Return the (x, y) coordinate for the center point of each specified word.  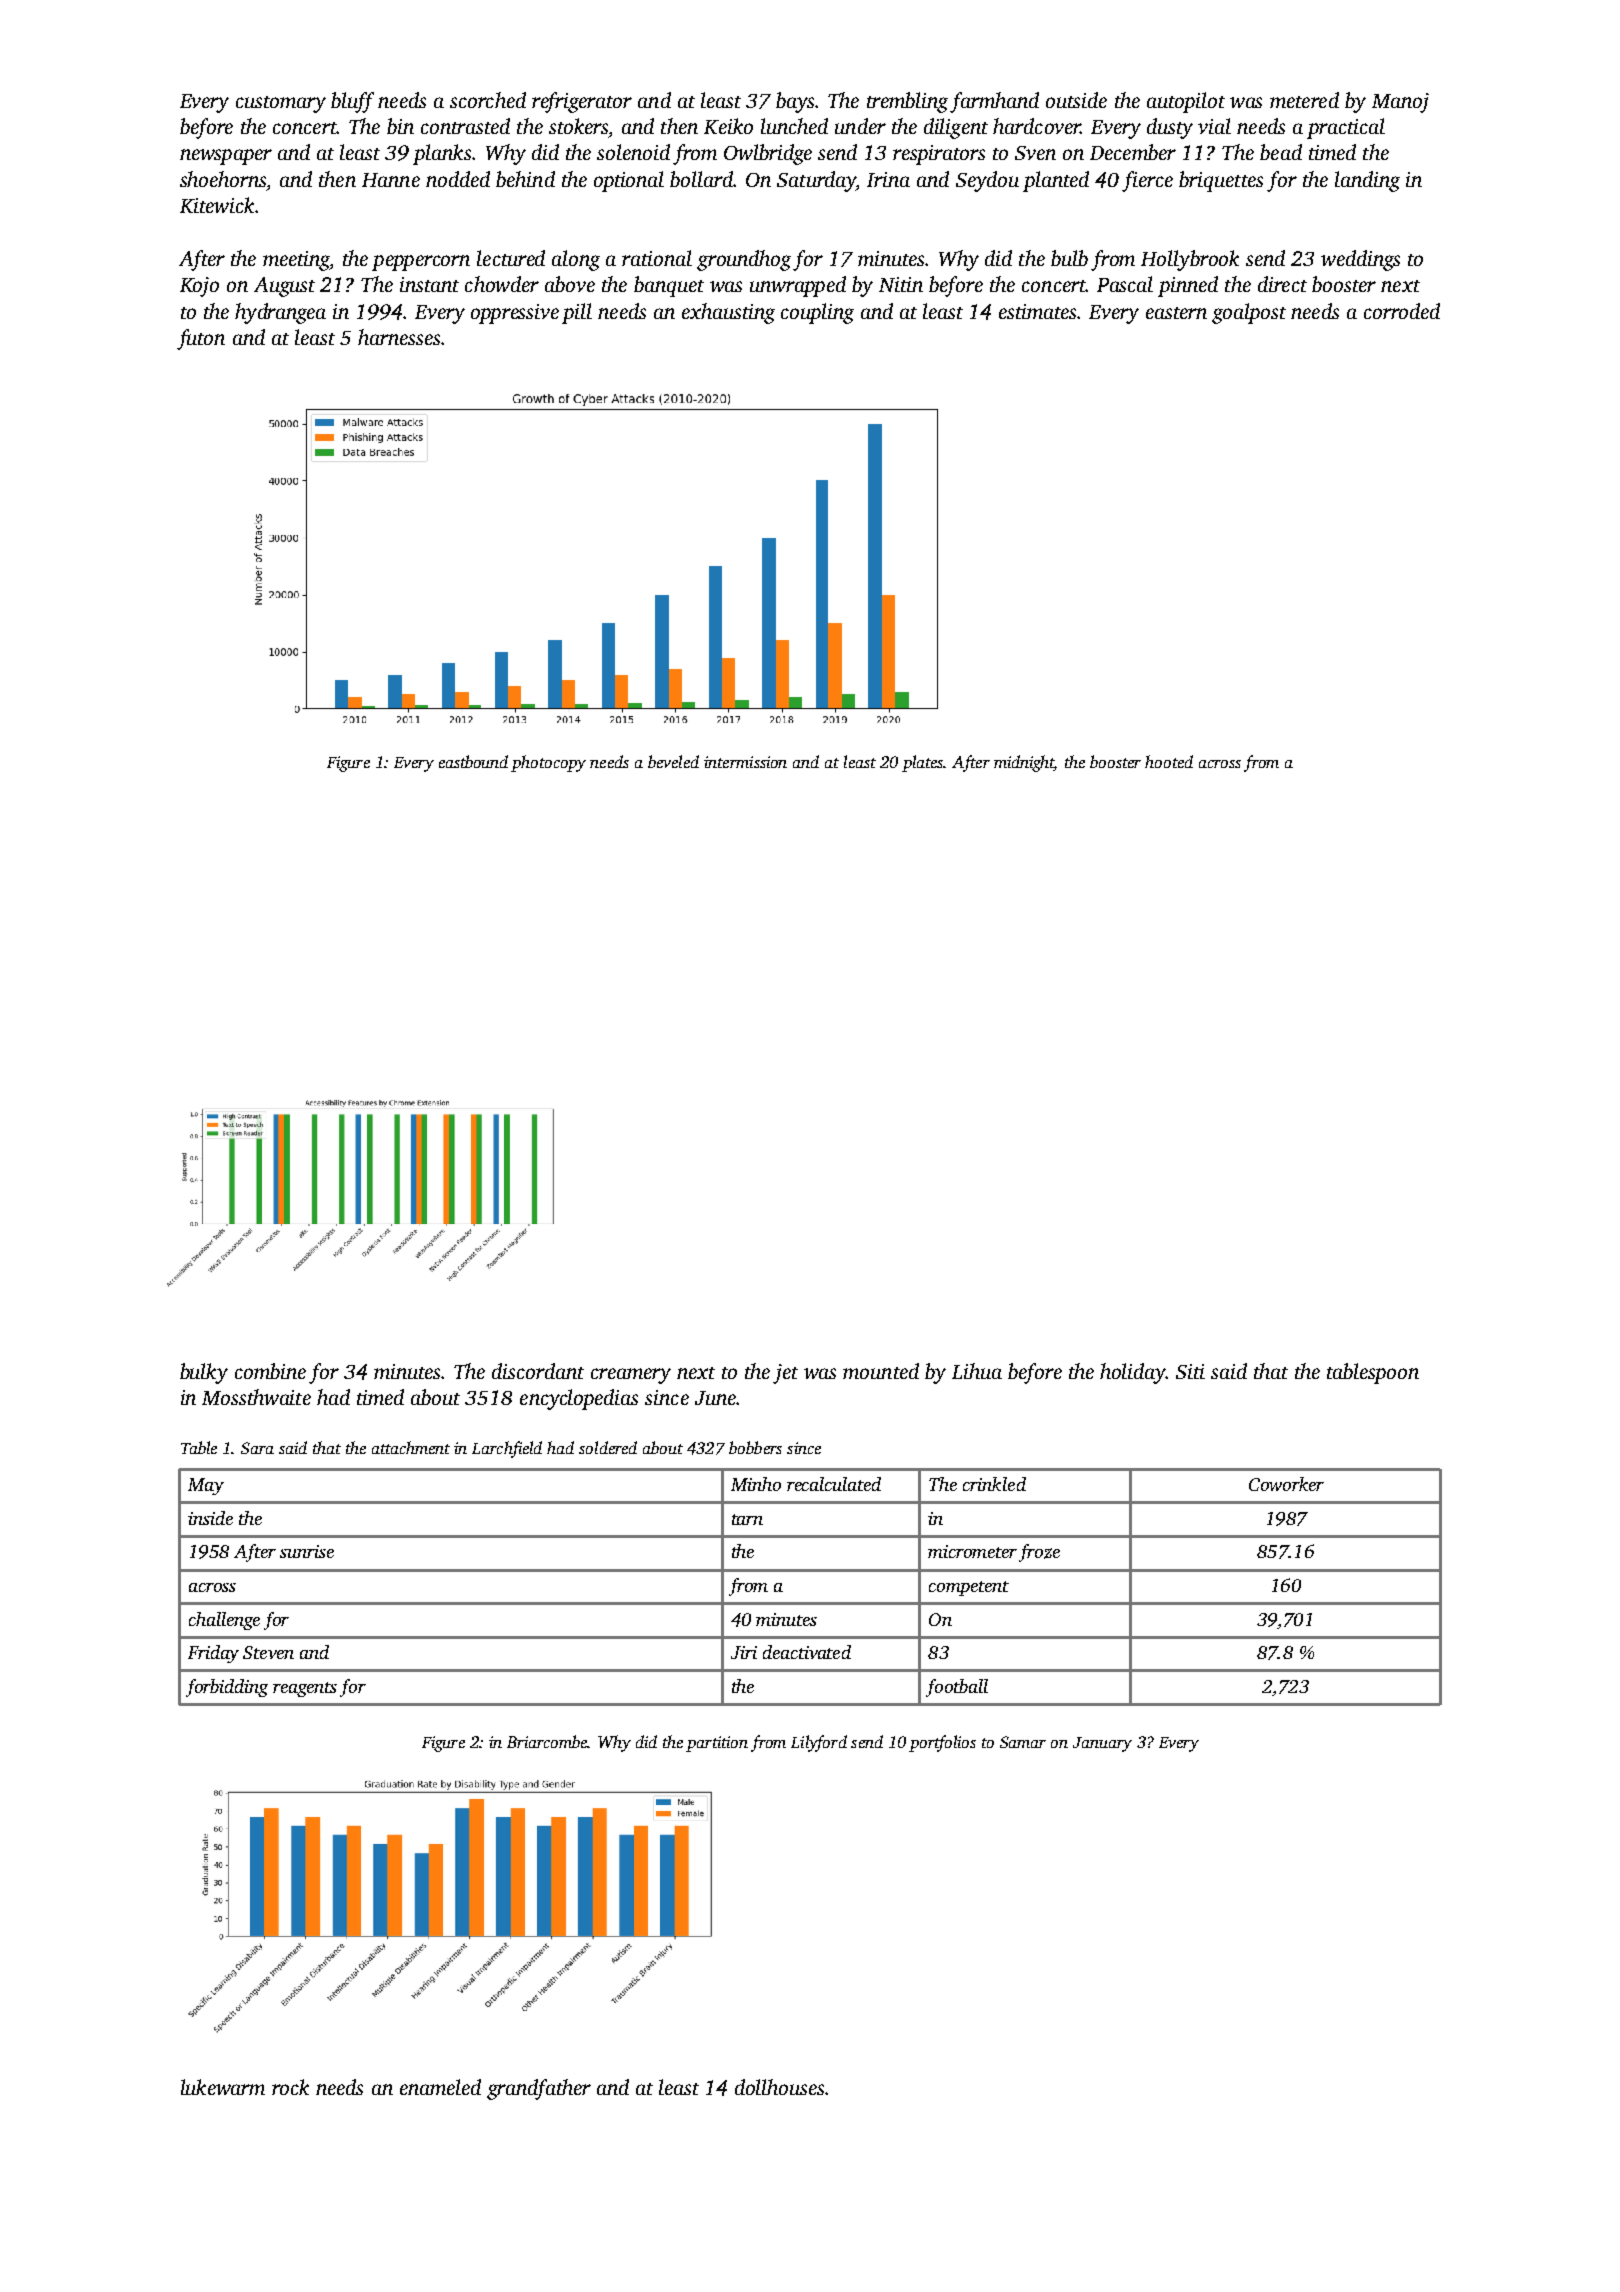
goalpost (1249, 313)
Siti (1190, 1371)
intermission (745, 762)
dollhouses (779, 2087)
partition (717, 1744)
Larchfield (507, 1449)
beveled (673, 761)
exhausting (728, 313)
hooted (1169, 761)
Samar (1023, 1742)
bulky (204, 1373)
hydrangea (280, 313)
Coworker (1286, 1484)
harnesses (399, 337)
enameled (440, 2087)
